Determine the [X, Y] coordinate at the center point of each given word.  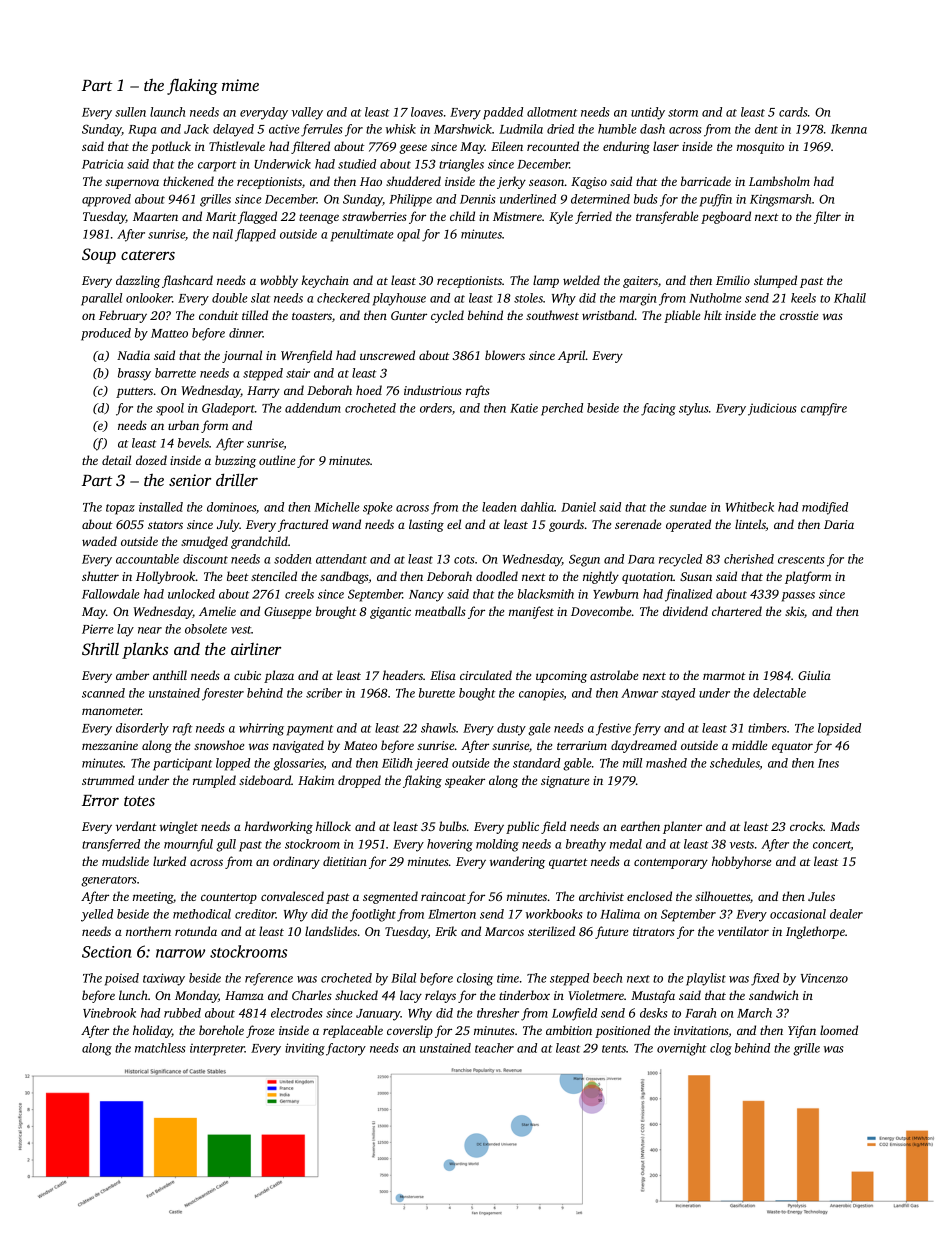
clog [721, 1049]
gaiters [640, 282]
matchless [160, 1048]
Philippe [410, 200]
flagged [257, 217]
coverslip [410, 1031]
